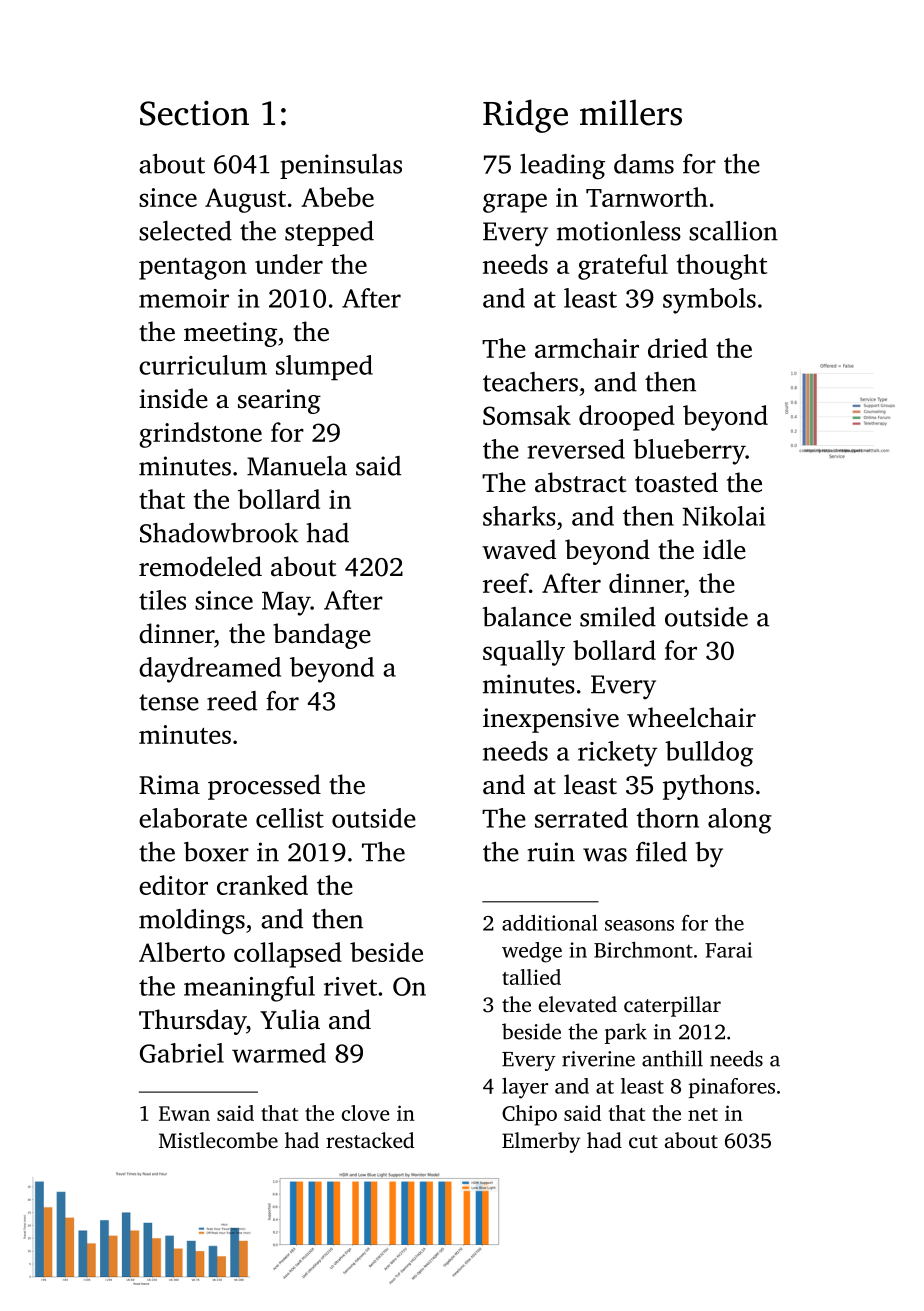  Describe the element at coordinates (194, 113) in the screenshot. I see `Section` at that location.
